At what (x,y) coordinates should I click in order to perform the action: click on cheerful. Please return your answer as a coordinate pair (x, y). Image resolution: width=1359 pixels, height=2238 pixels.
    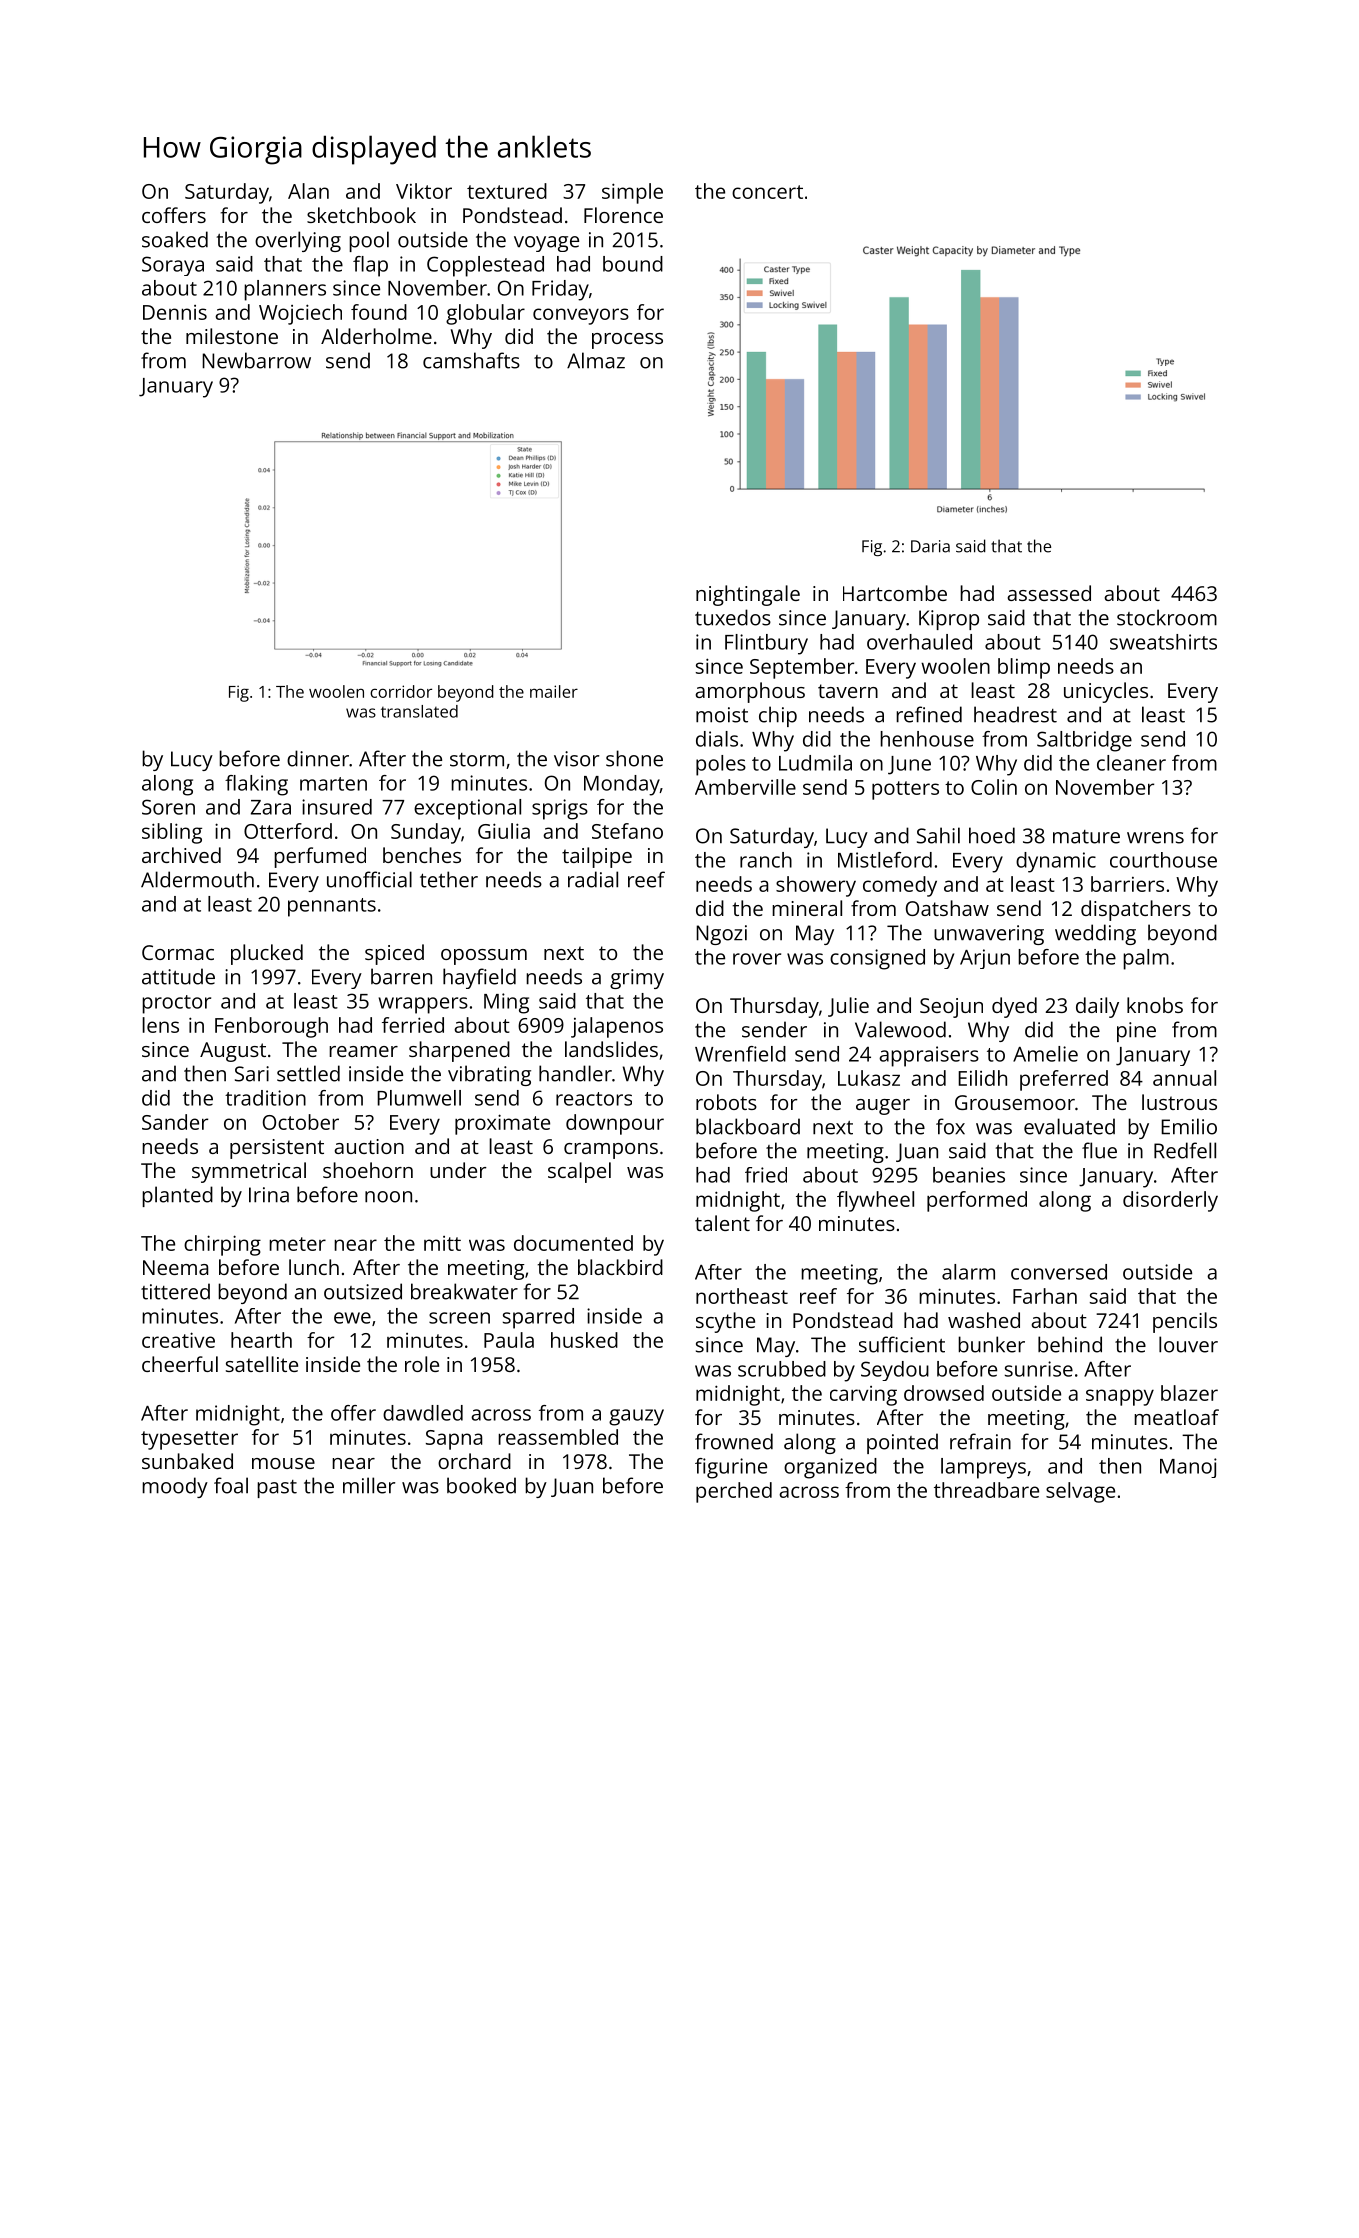
    Looking at the image, I should click on (180, 1364).
